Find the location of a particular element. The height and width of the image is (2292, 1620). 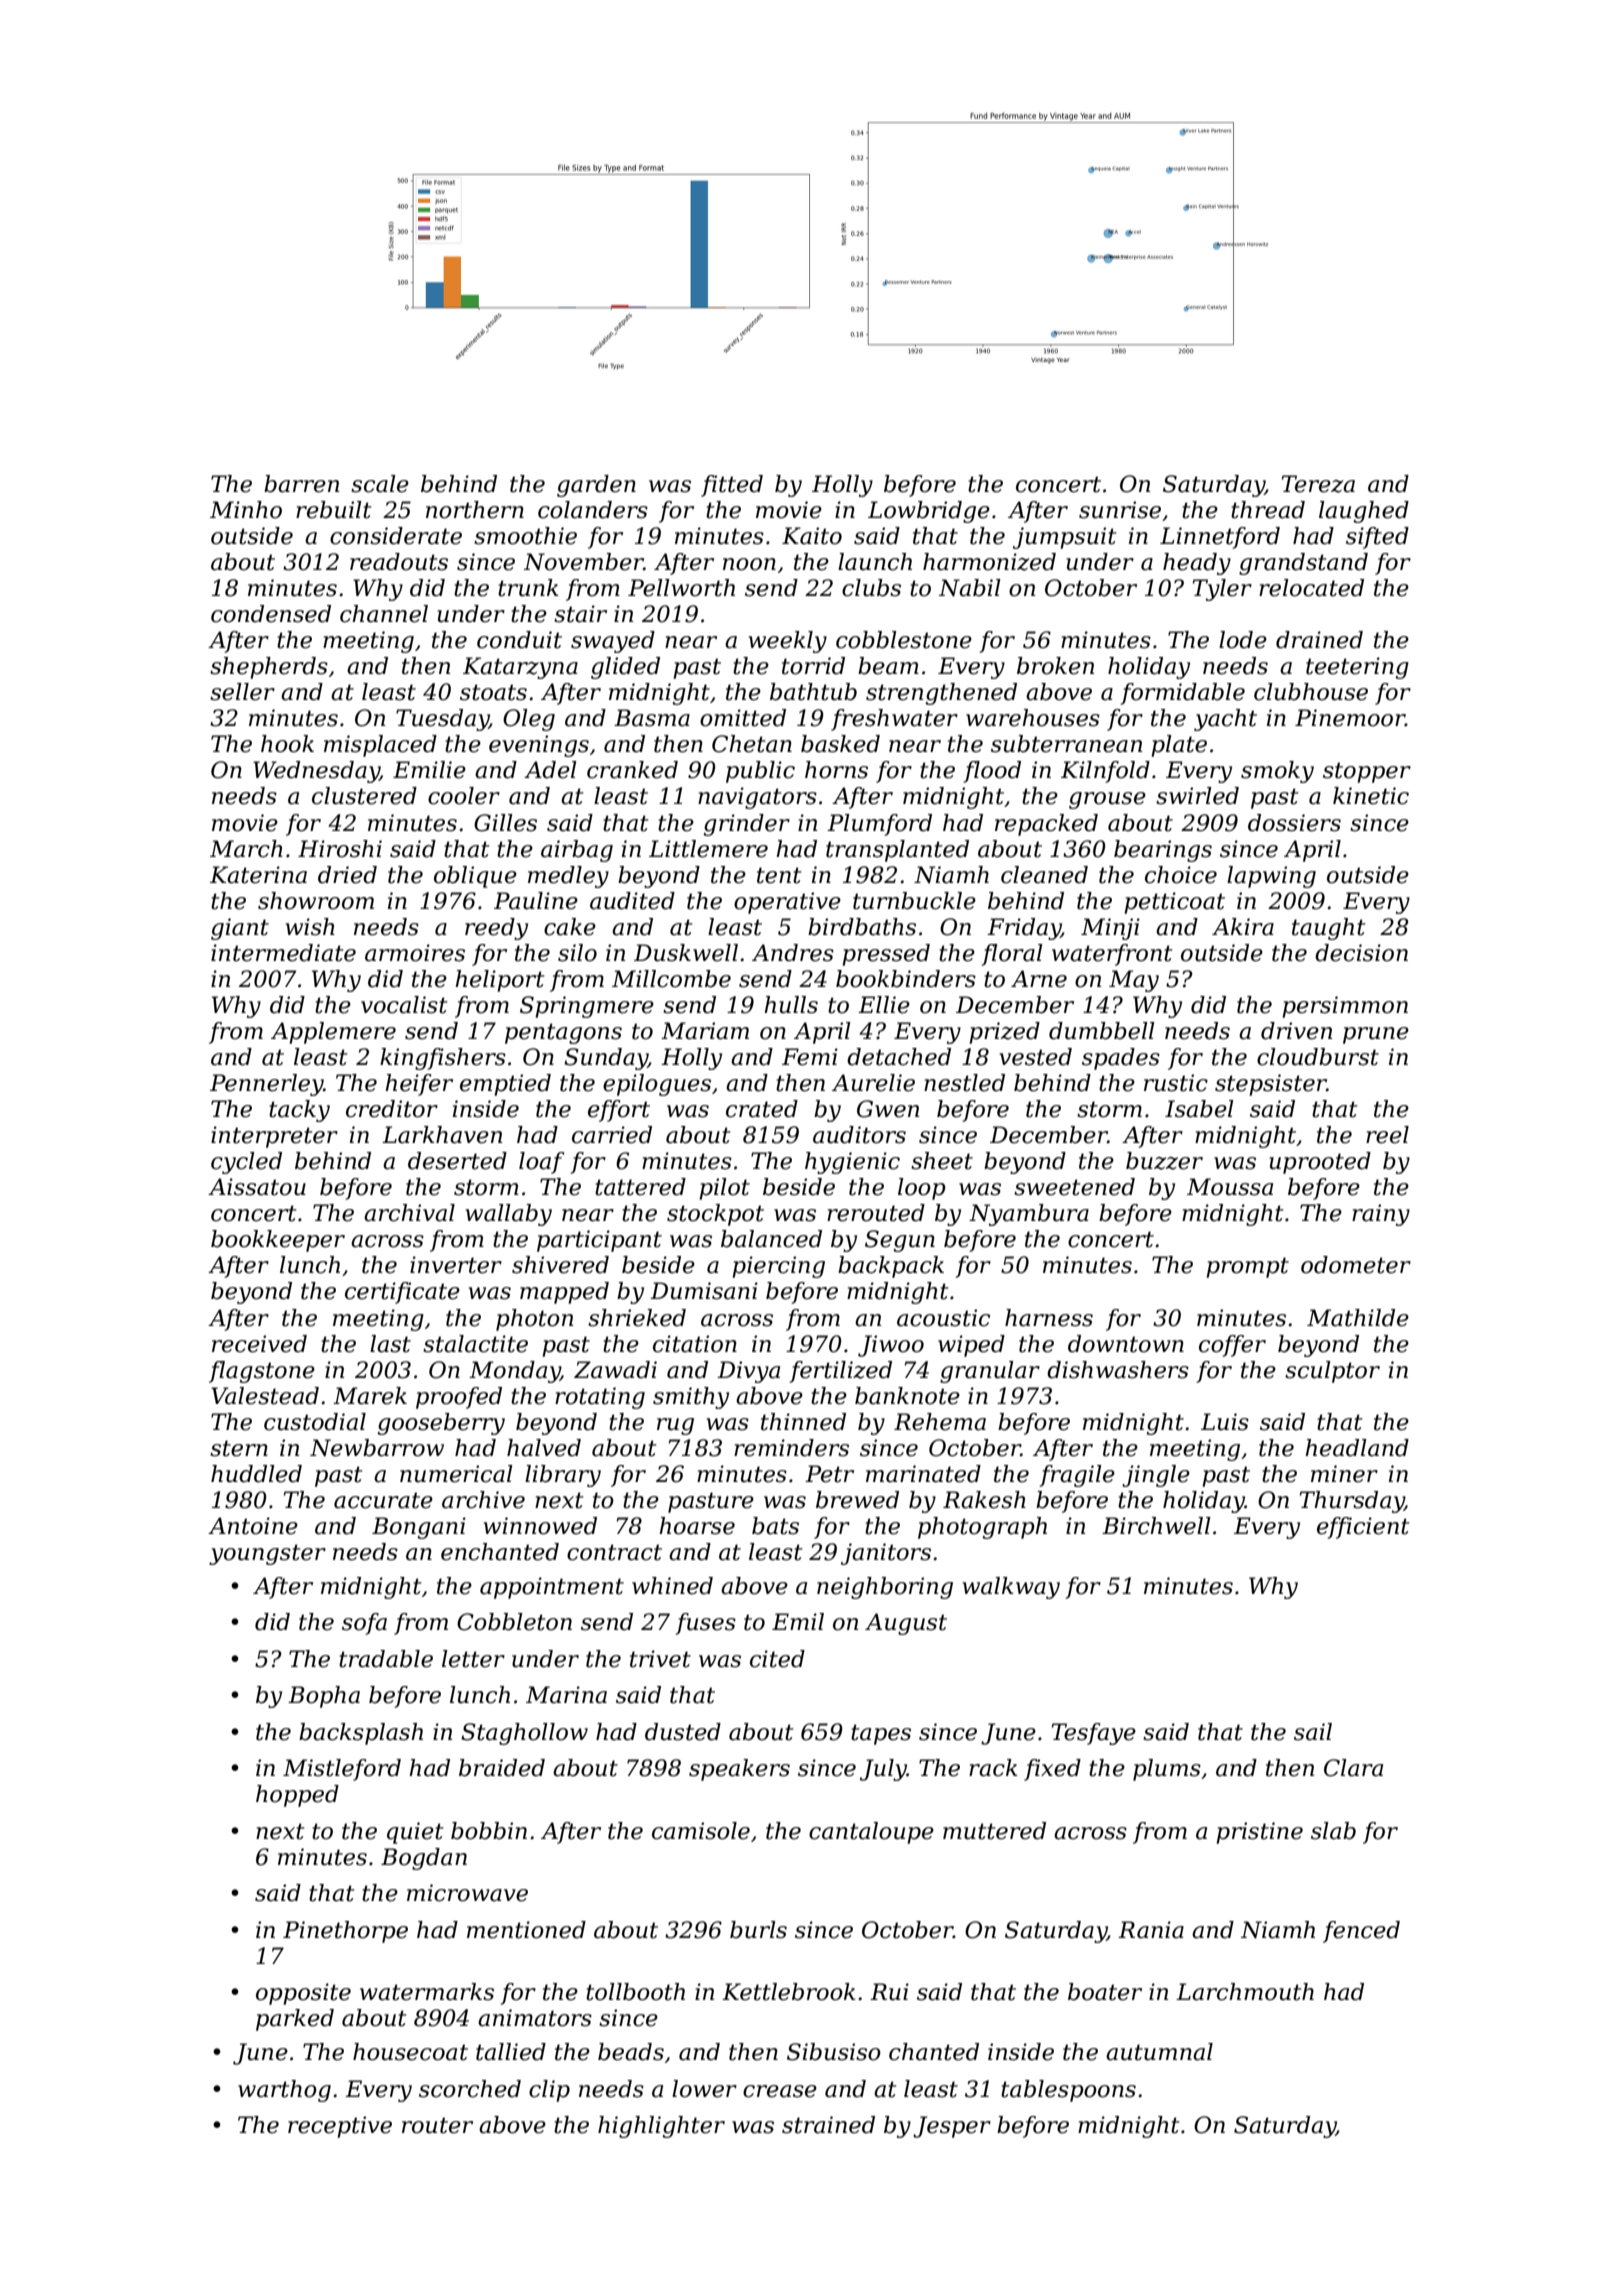

stopper is located at coordinates (1367, 772).
